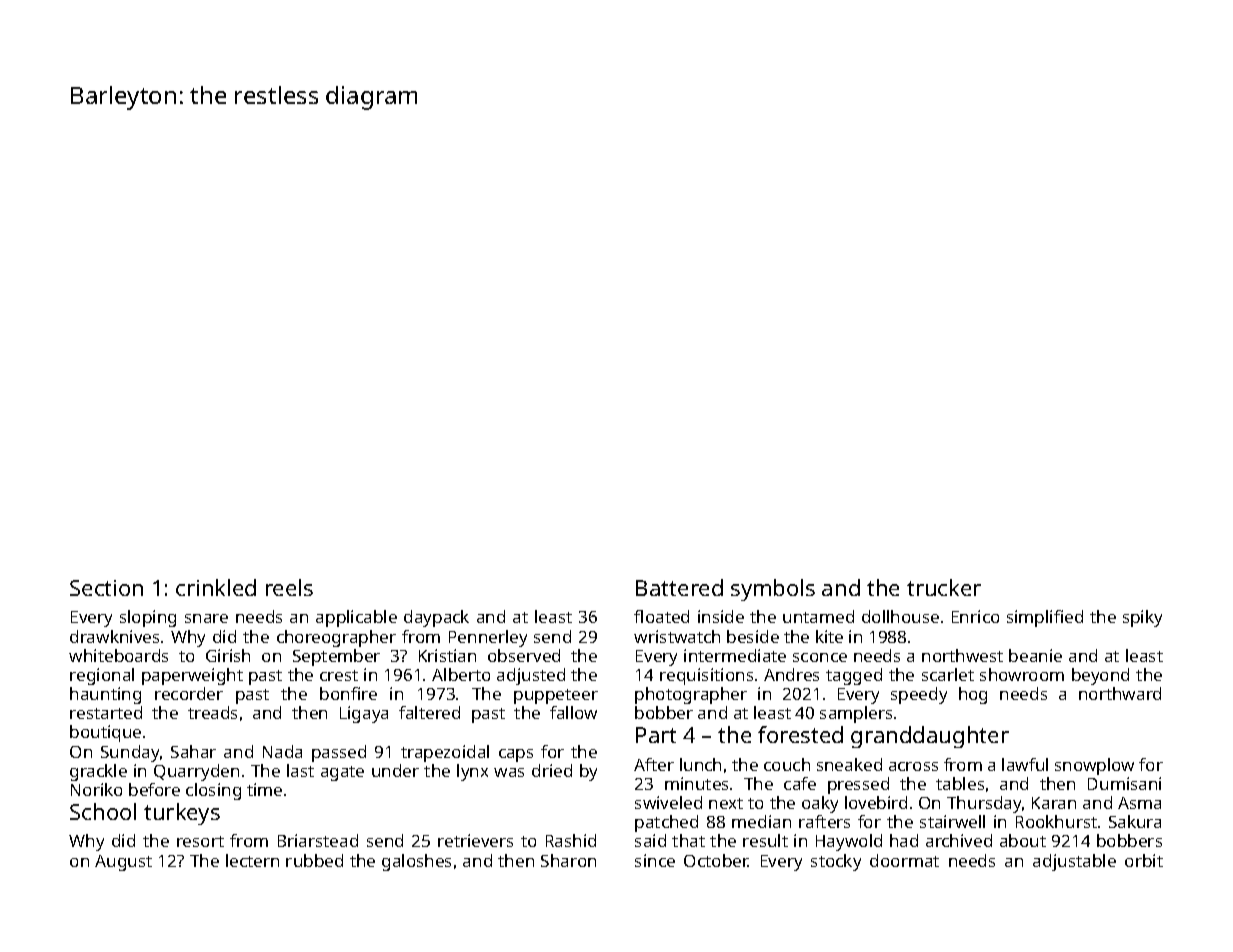  What do you see at coordinates (1139, 803) in the page?
I see `Asma` at bounding box center [1139, 803].
